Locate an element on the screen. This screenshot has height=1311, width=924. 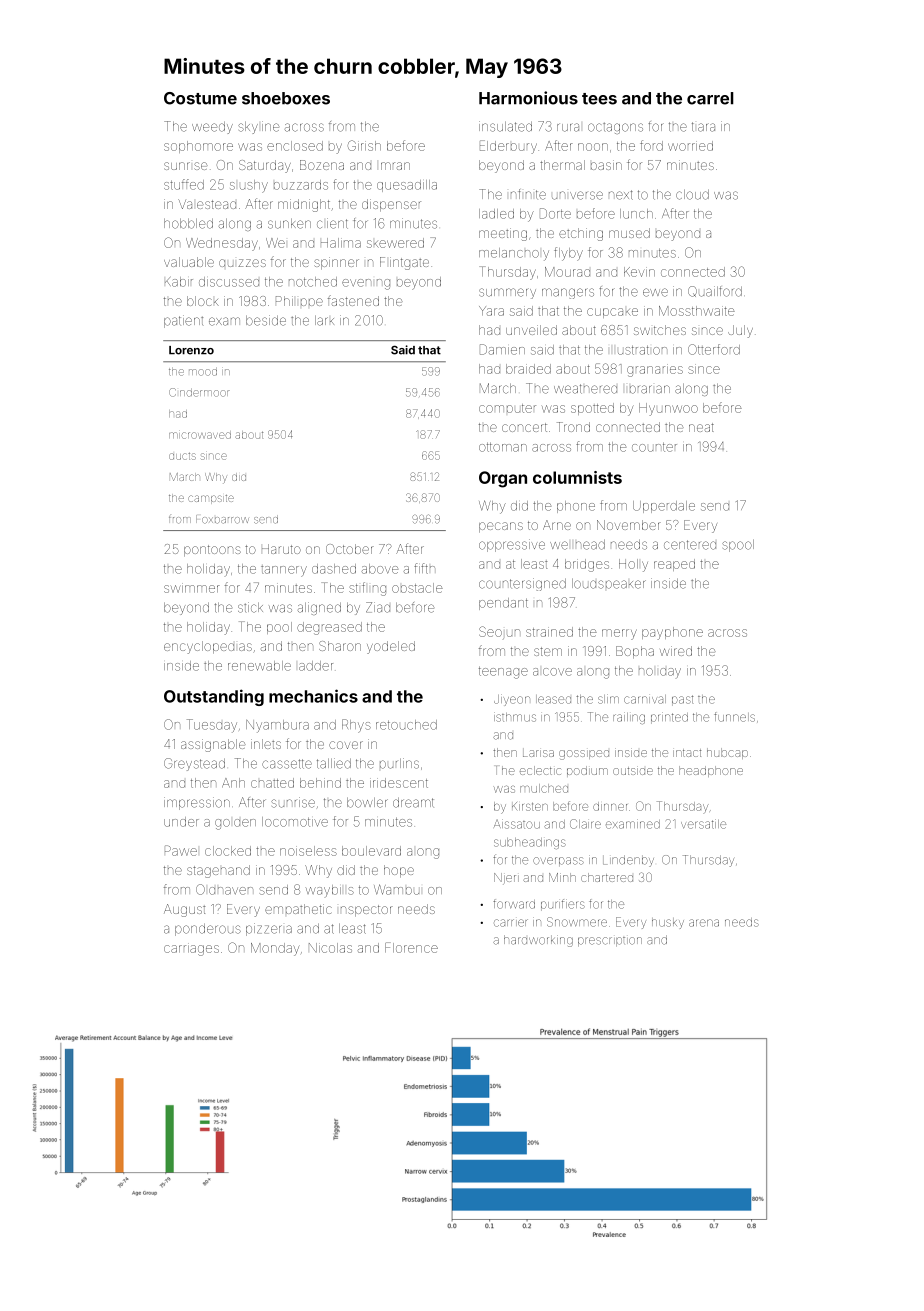
Florence is located at coordinates (411, 947).
